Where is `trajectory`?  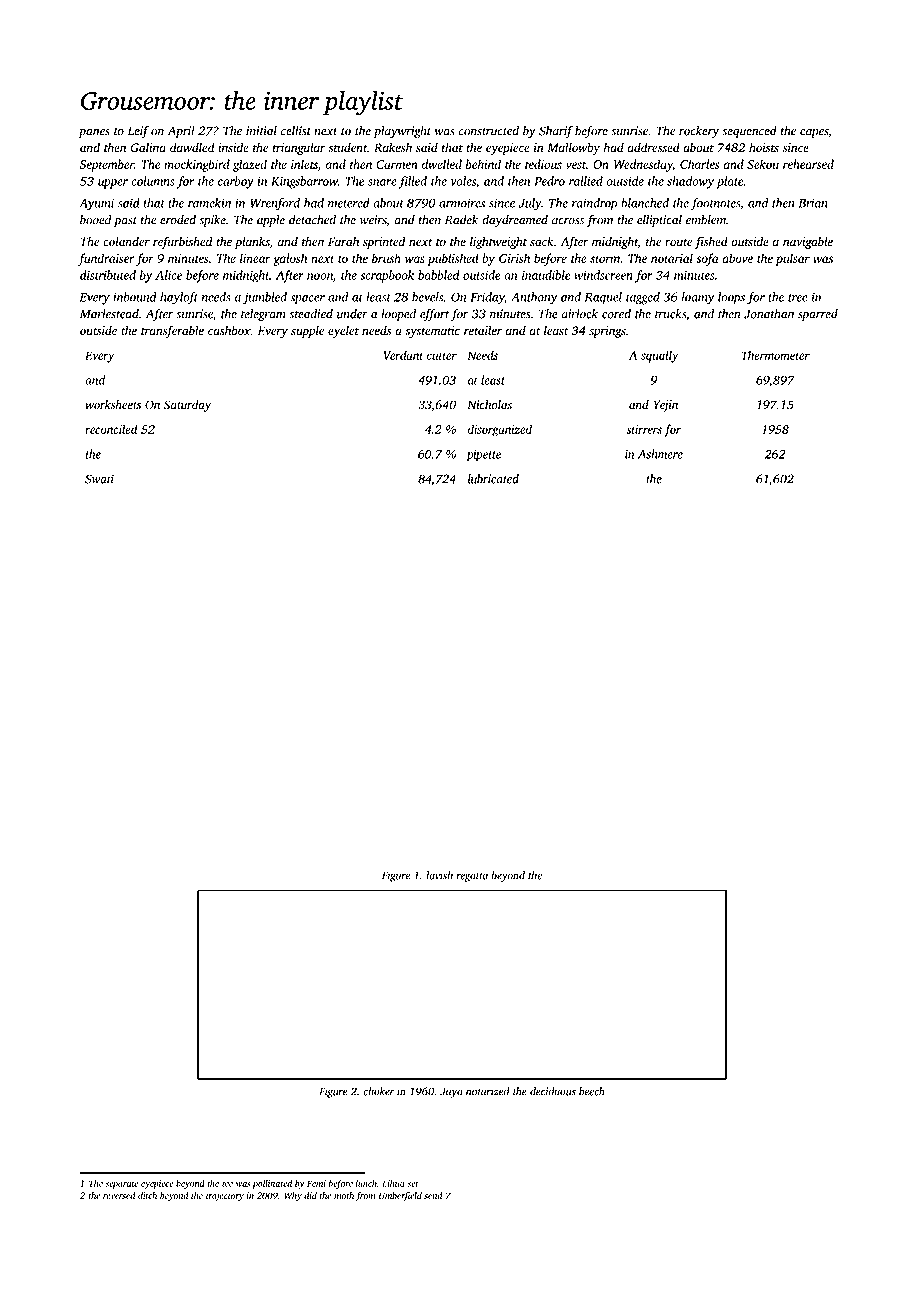 trajectory is located at coordinates (225, 1196).
